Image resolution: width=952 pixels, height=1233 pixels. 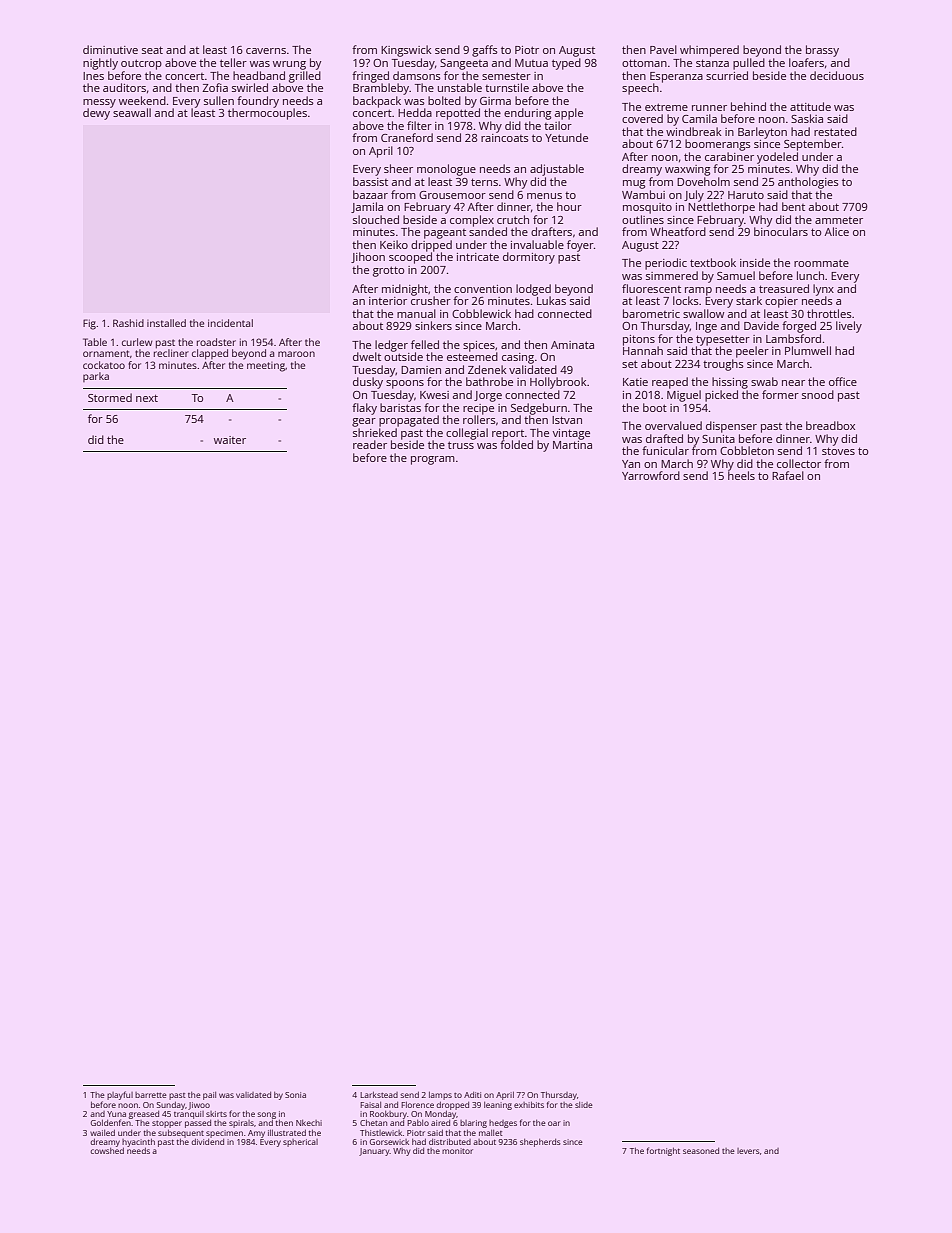 I want to click on waiter, so click(x=230, y=440).
